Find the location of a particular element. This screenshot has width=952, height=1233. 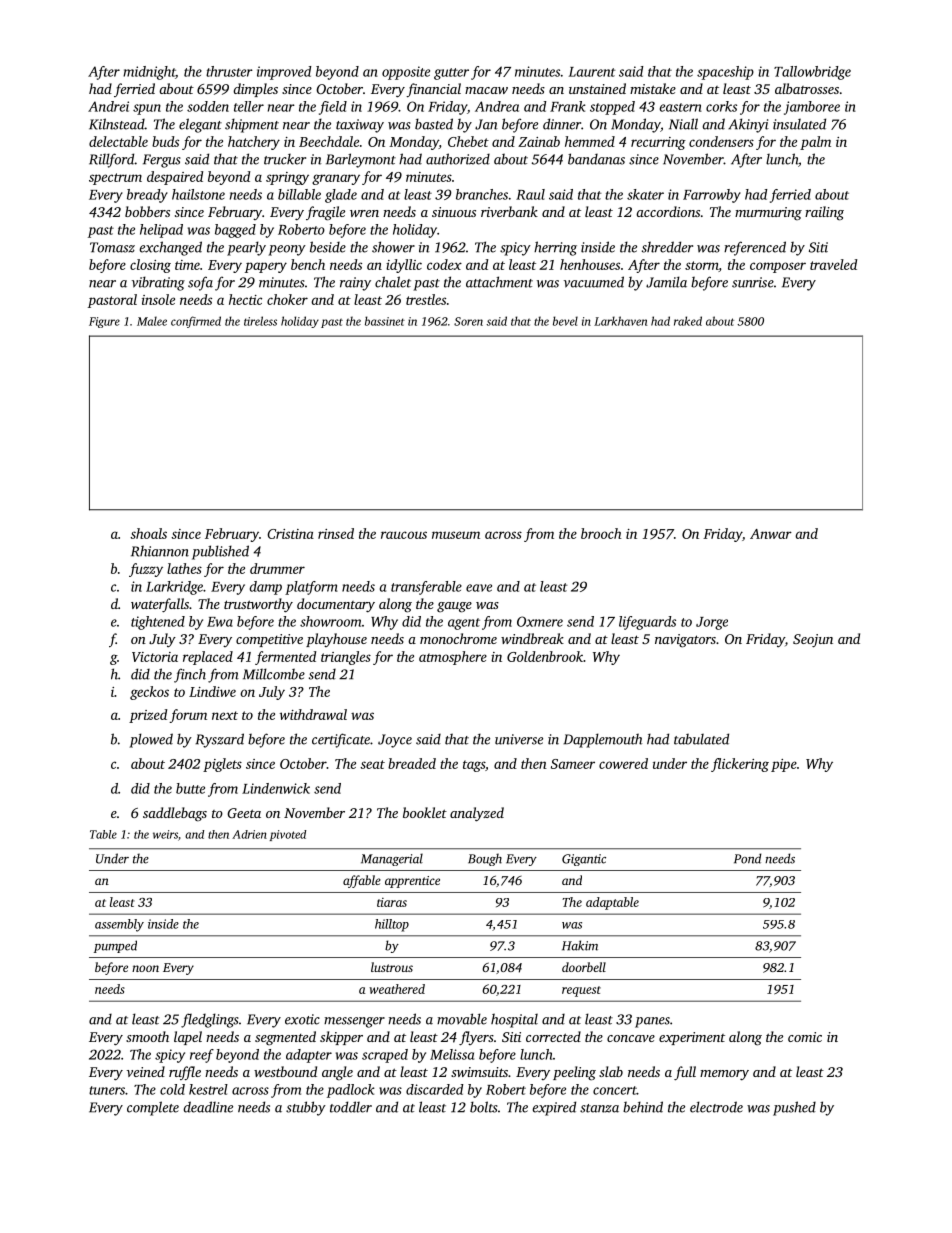

hatchery is located at coordinates (254, 143).
